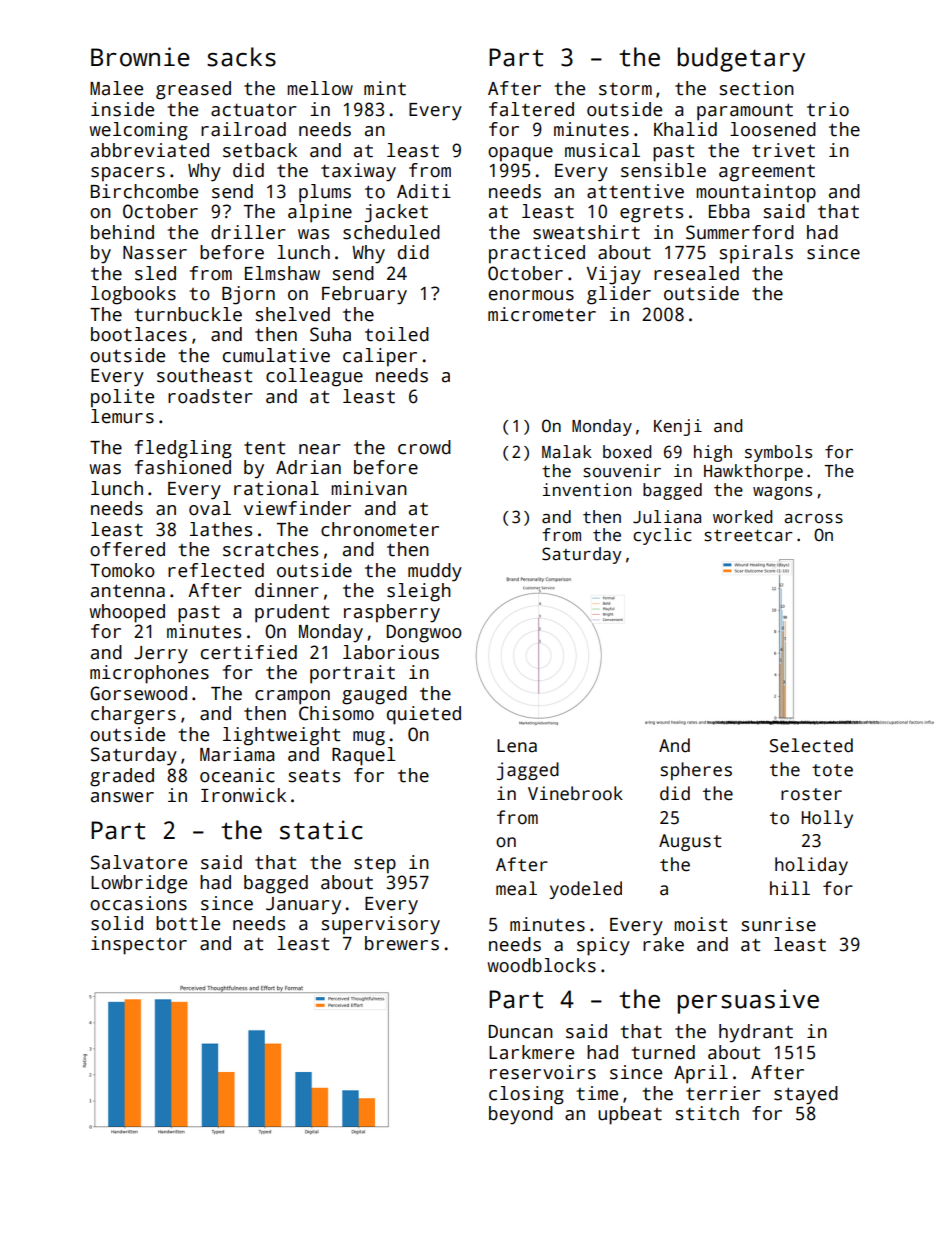 This screenshot has height=1233, width=952. I want to click on sacks, so click(241, 57).
